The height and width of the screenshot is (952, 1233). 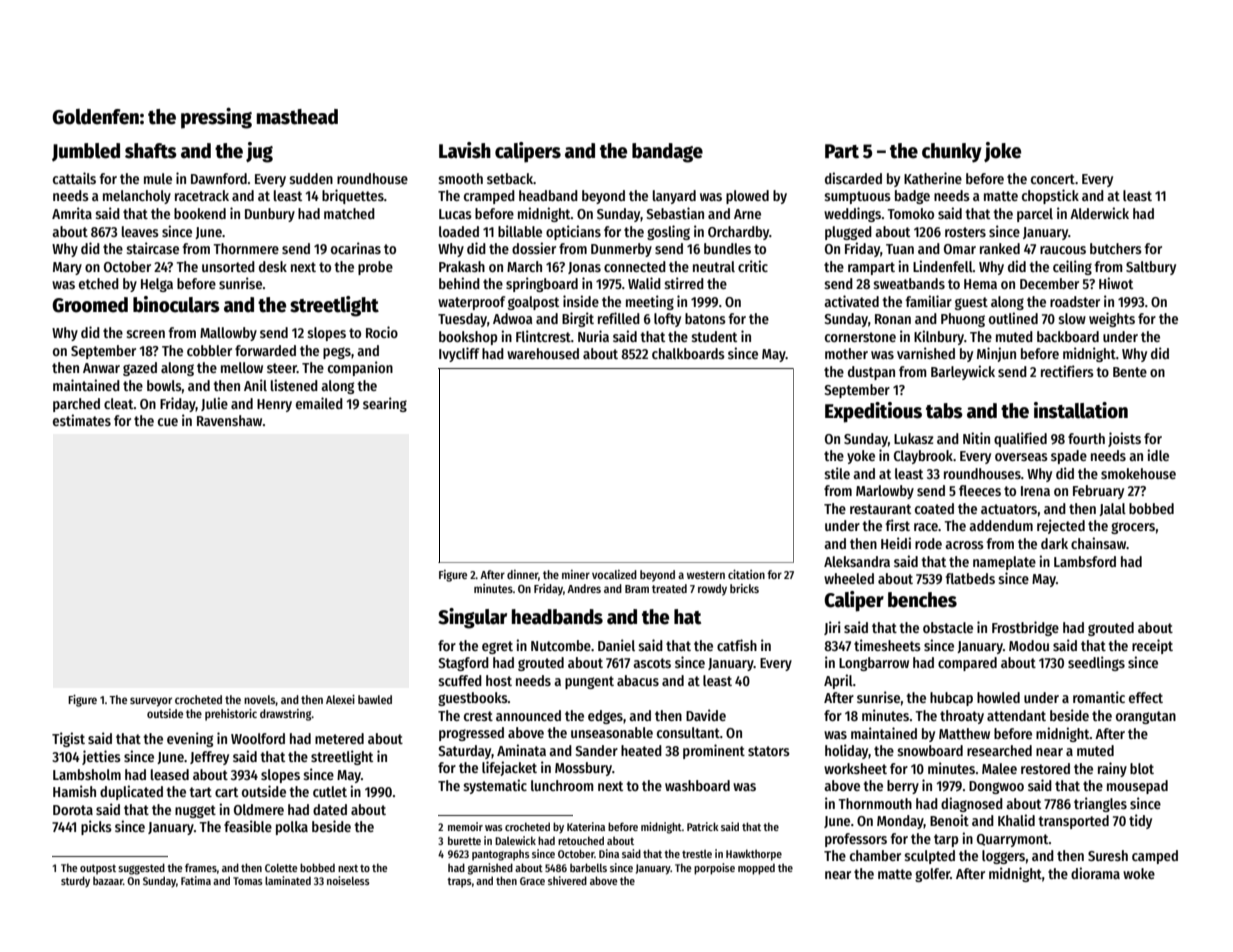 I want to click on benches, so click(x=922, y=600).
